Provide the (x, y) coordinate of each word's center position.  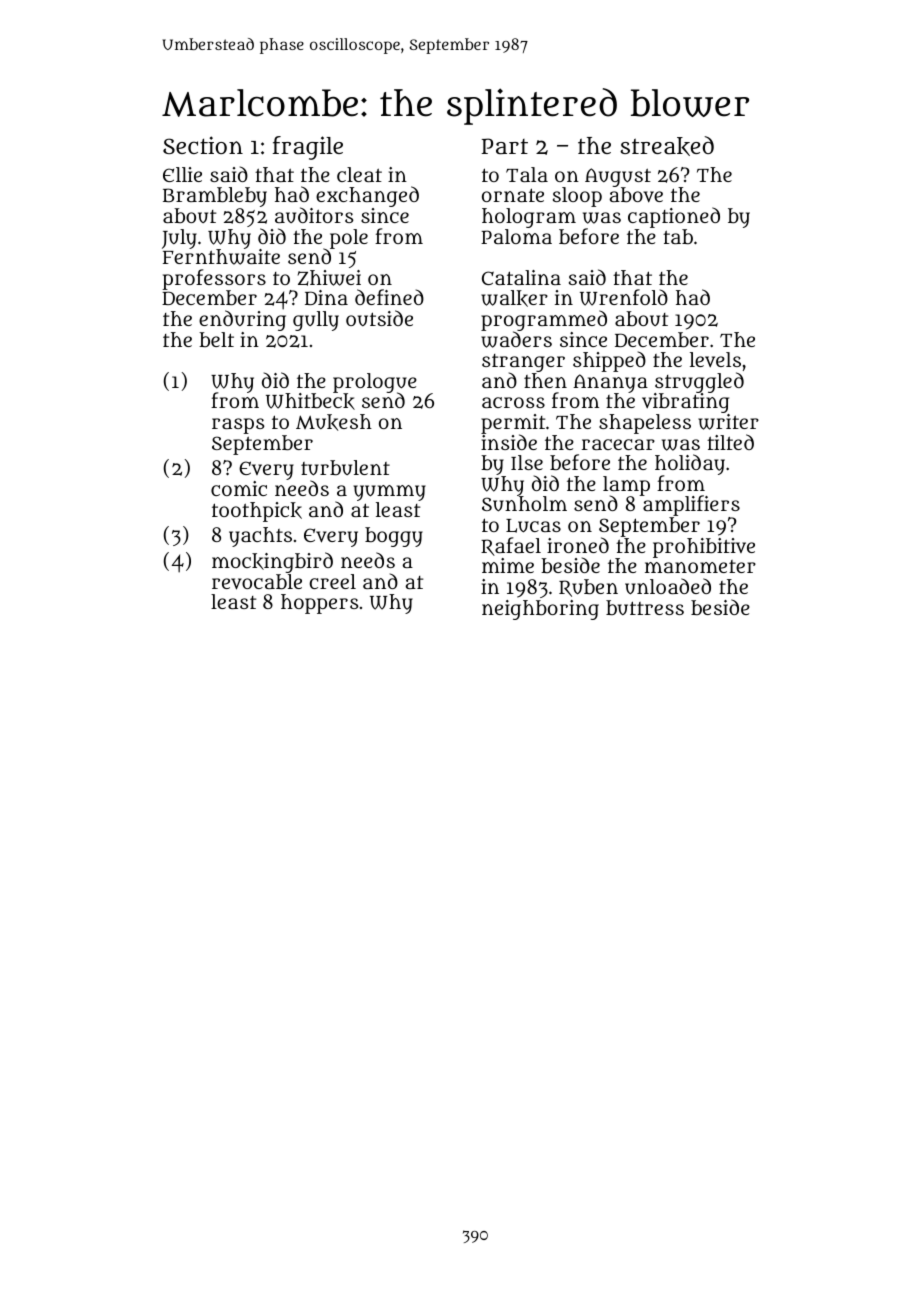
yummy (390, 493)
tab (678, 236)
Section (203, 145)
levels (715, 359)
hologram (529, 218)
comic (239, 488)
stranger (523, 363)
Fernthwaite (221, 257)
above (636, 195)
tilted (730, 442)
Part (505, 146)
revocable (257, 582)
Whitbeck (310, 401)
